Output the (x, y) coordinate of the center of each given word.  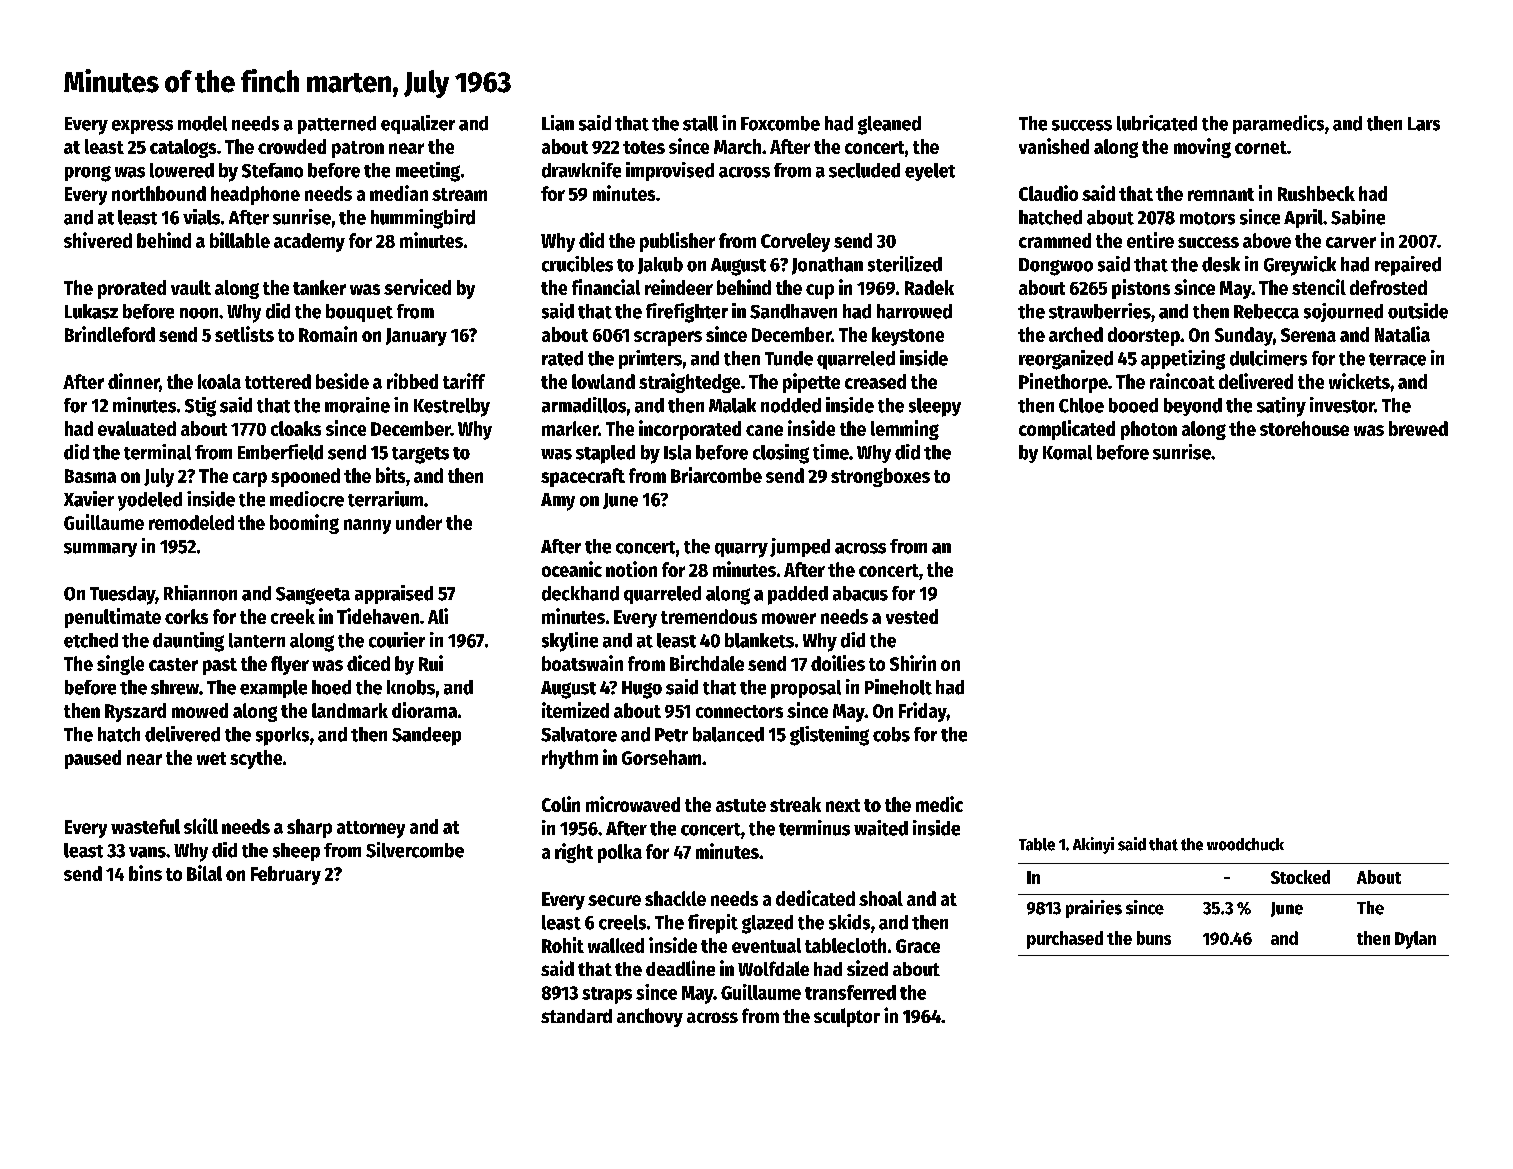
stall (700, 123)
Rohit (563, 945)
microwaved (633, 804)
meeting (428, 172)
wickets (1359, 381)
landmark (350, 710)
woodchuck (1245, 844)
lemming (905, 430)
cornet (1261, 147)
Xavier (89, 499)
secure (614, 900)
